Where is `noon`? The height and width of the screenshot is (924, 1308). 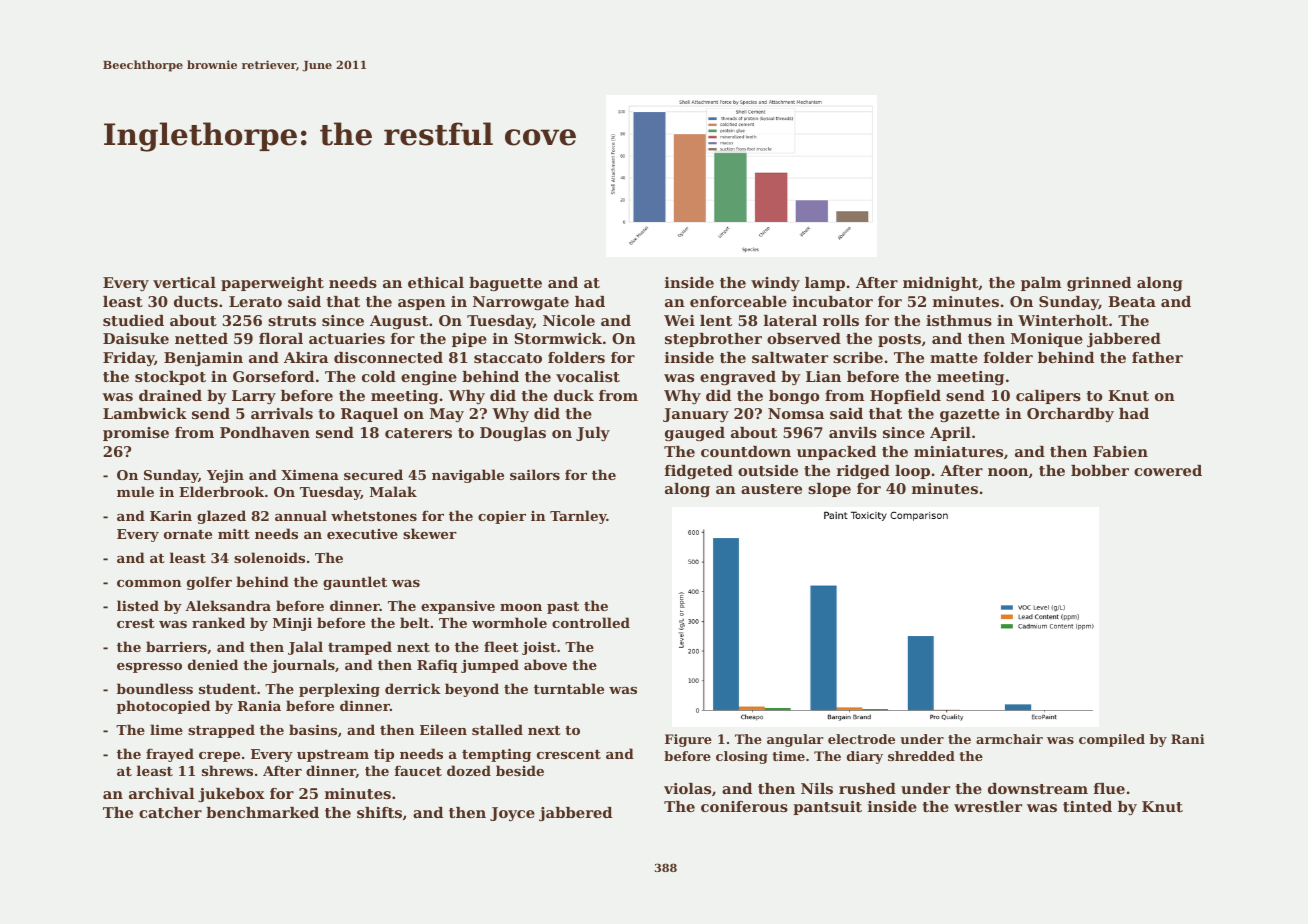
noon is located at coordinates (1008, 472).
